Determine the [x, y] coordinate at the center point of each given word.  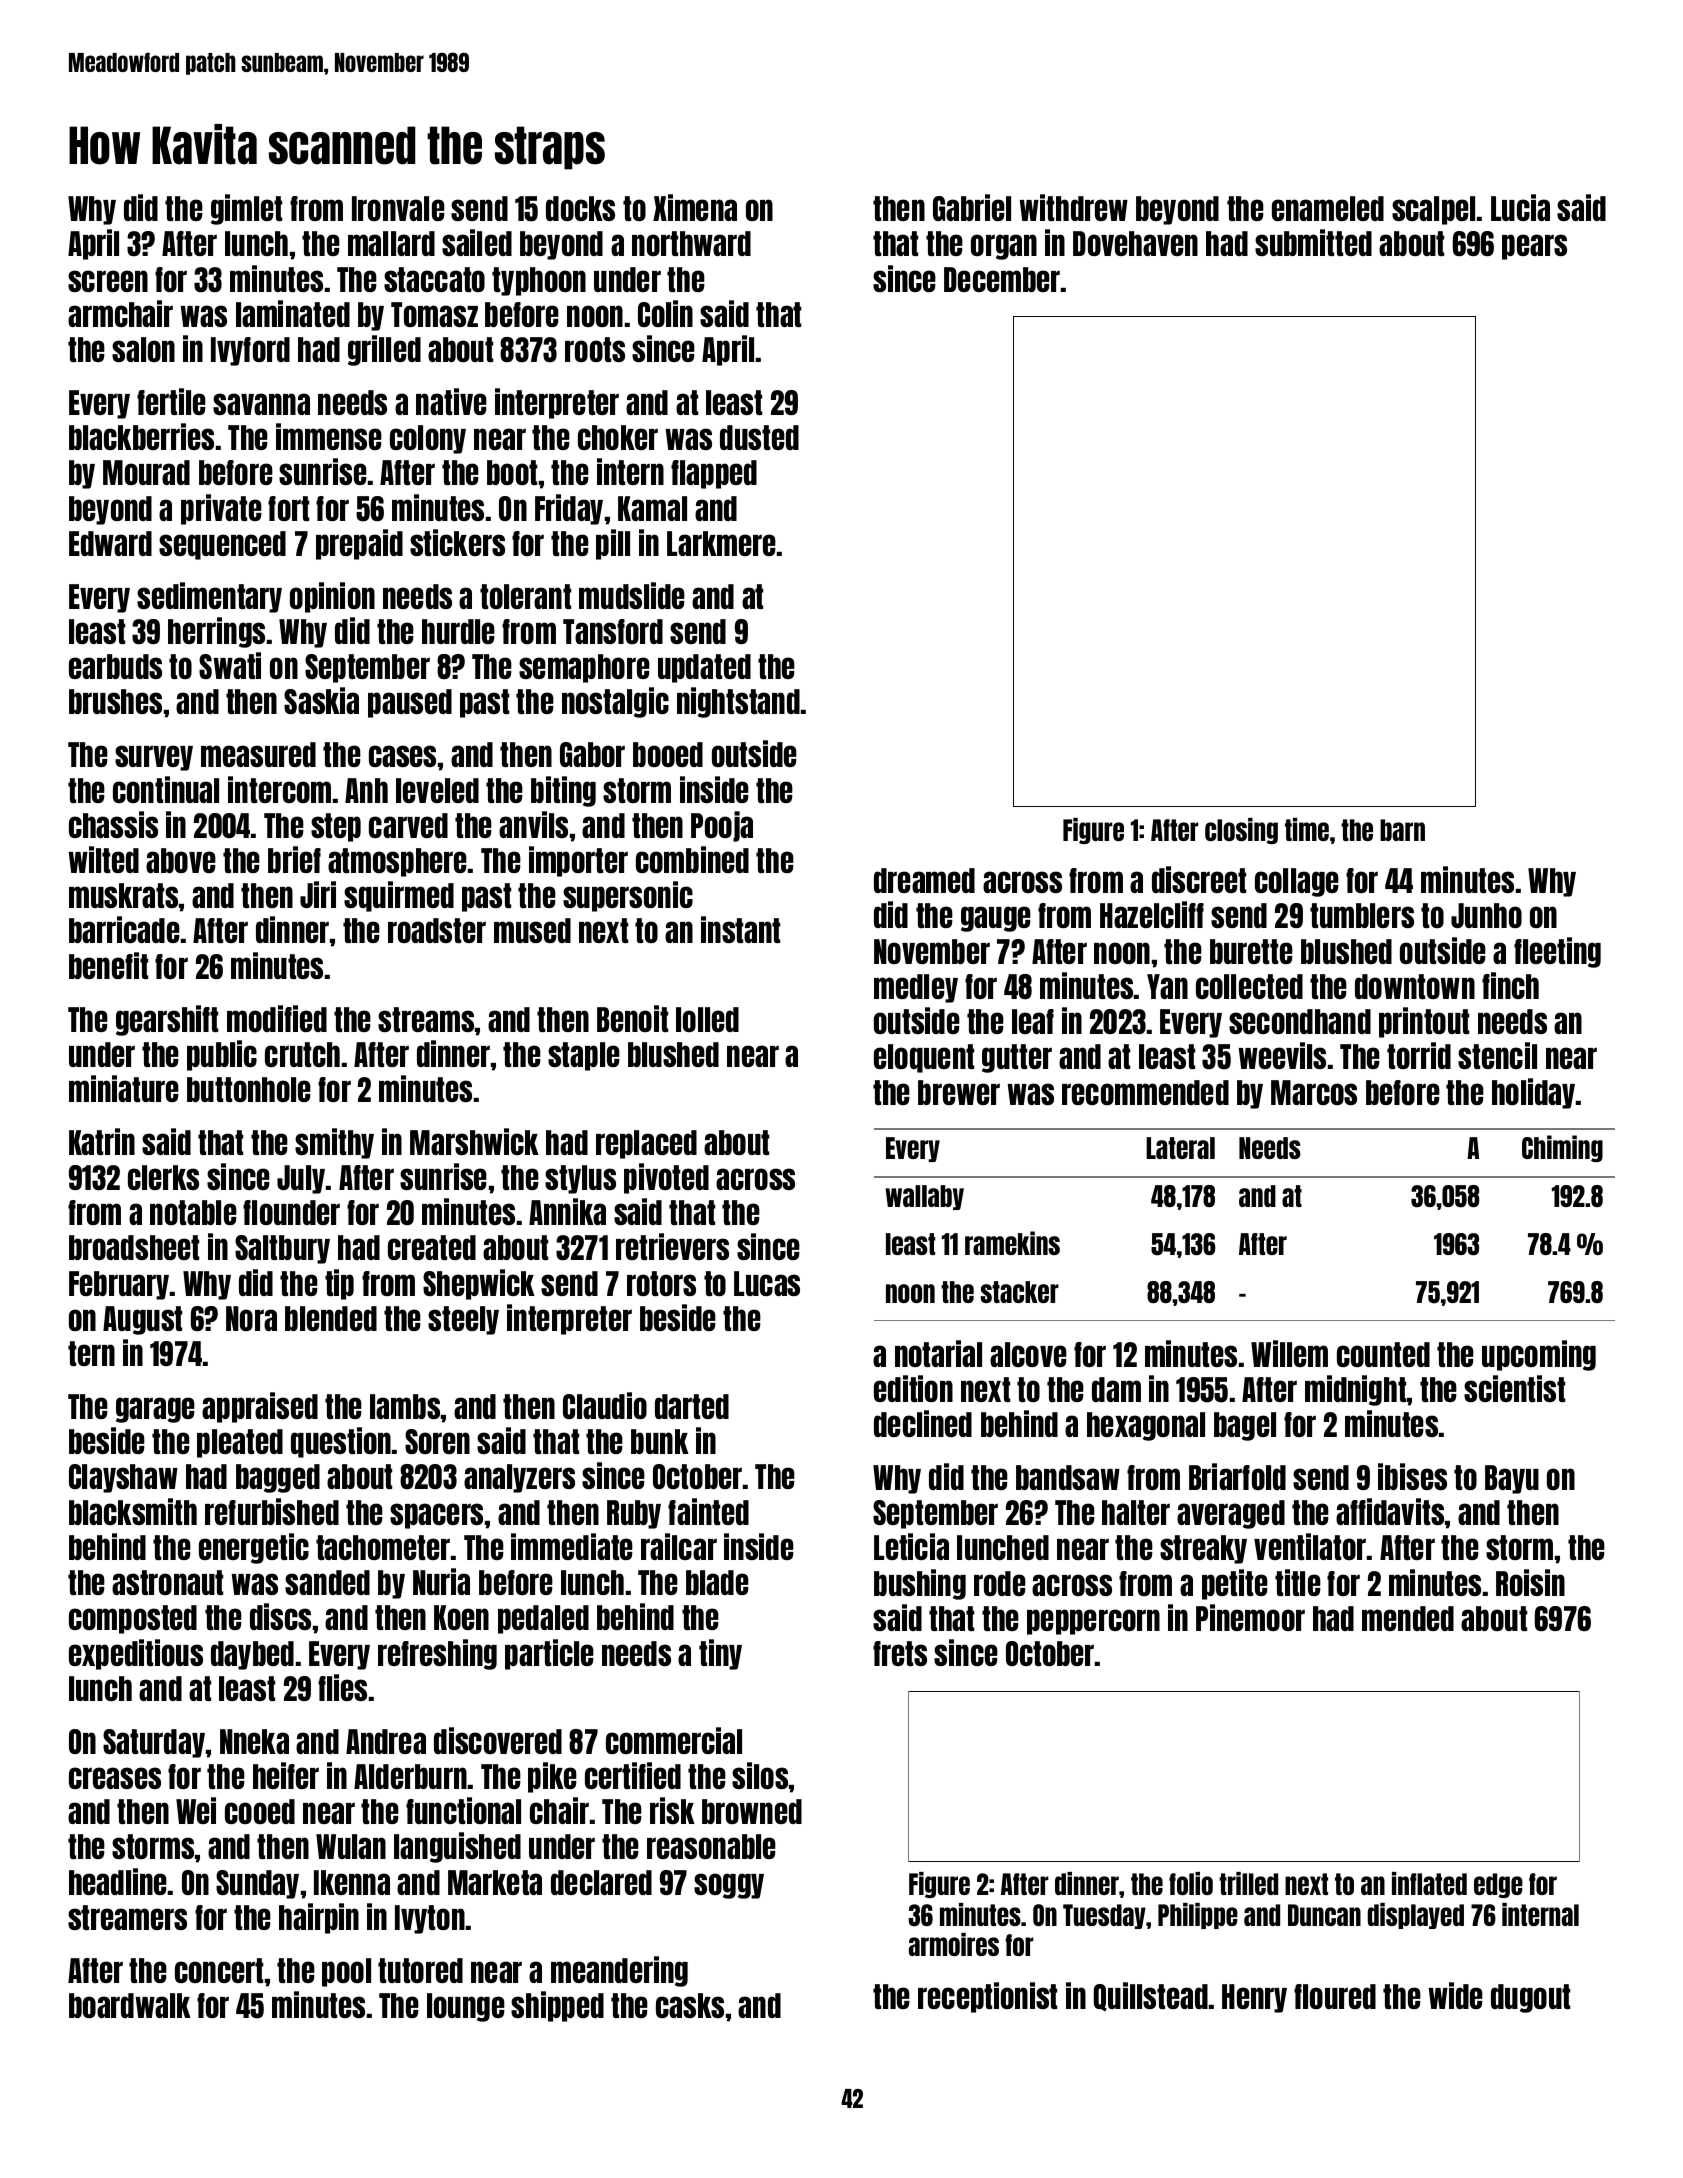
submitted [1313, 242]
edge [1498, 1885]
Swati [230, 665]
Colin [665, 313]
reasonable [711, 1846]
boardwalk [130, 2005]
